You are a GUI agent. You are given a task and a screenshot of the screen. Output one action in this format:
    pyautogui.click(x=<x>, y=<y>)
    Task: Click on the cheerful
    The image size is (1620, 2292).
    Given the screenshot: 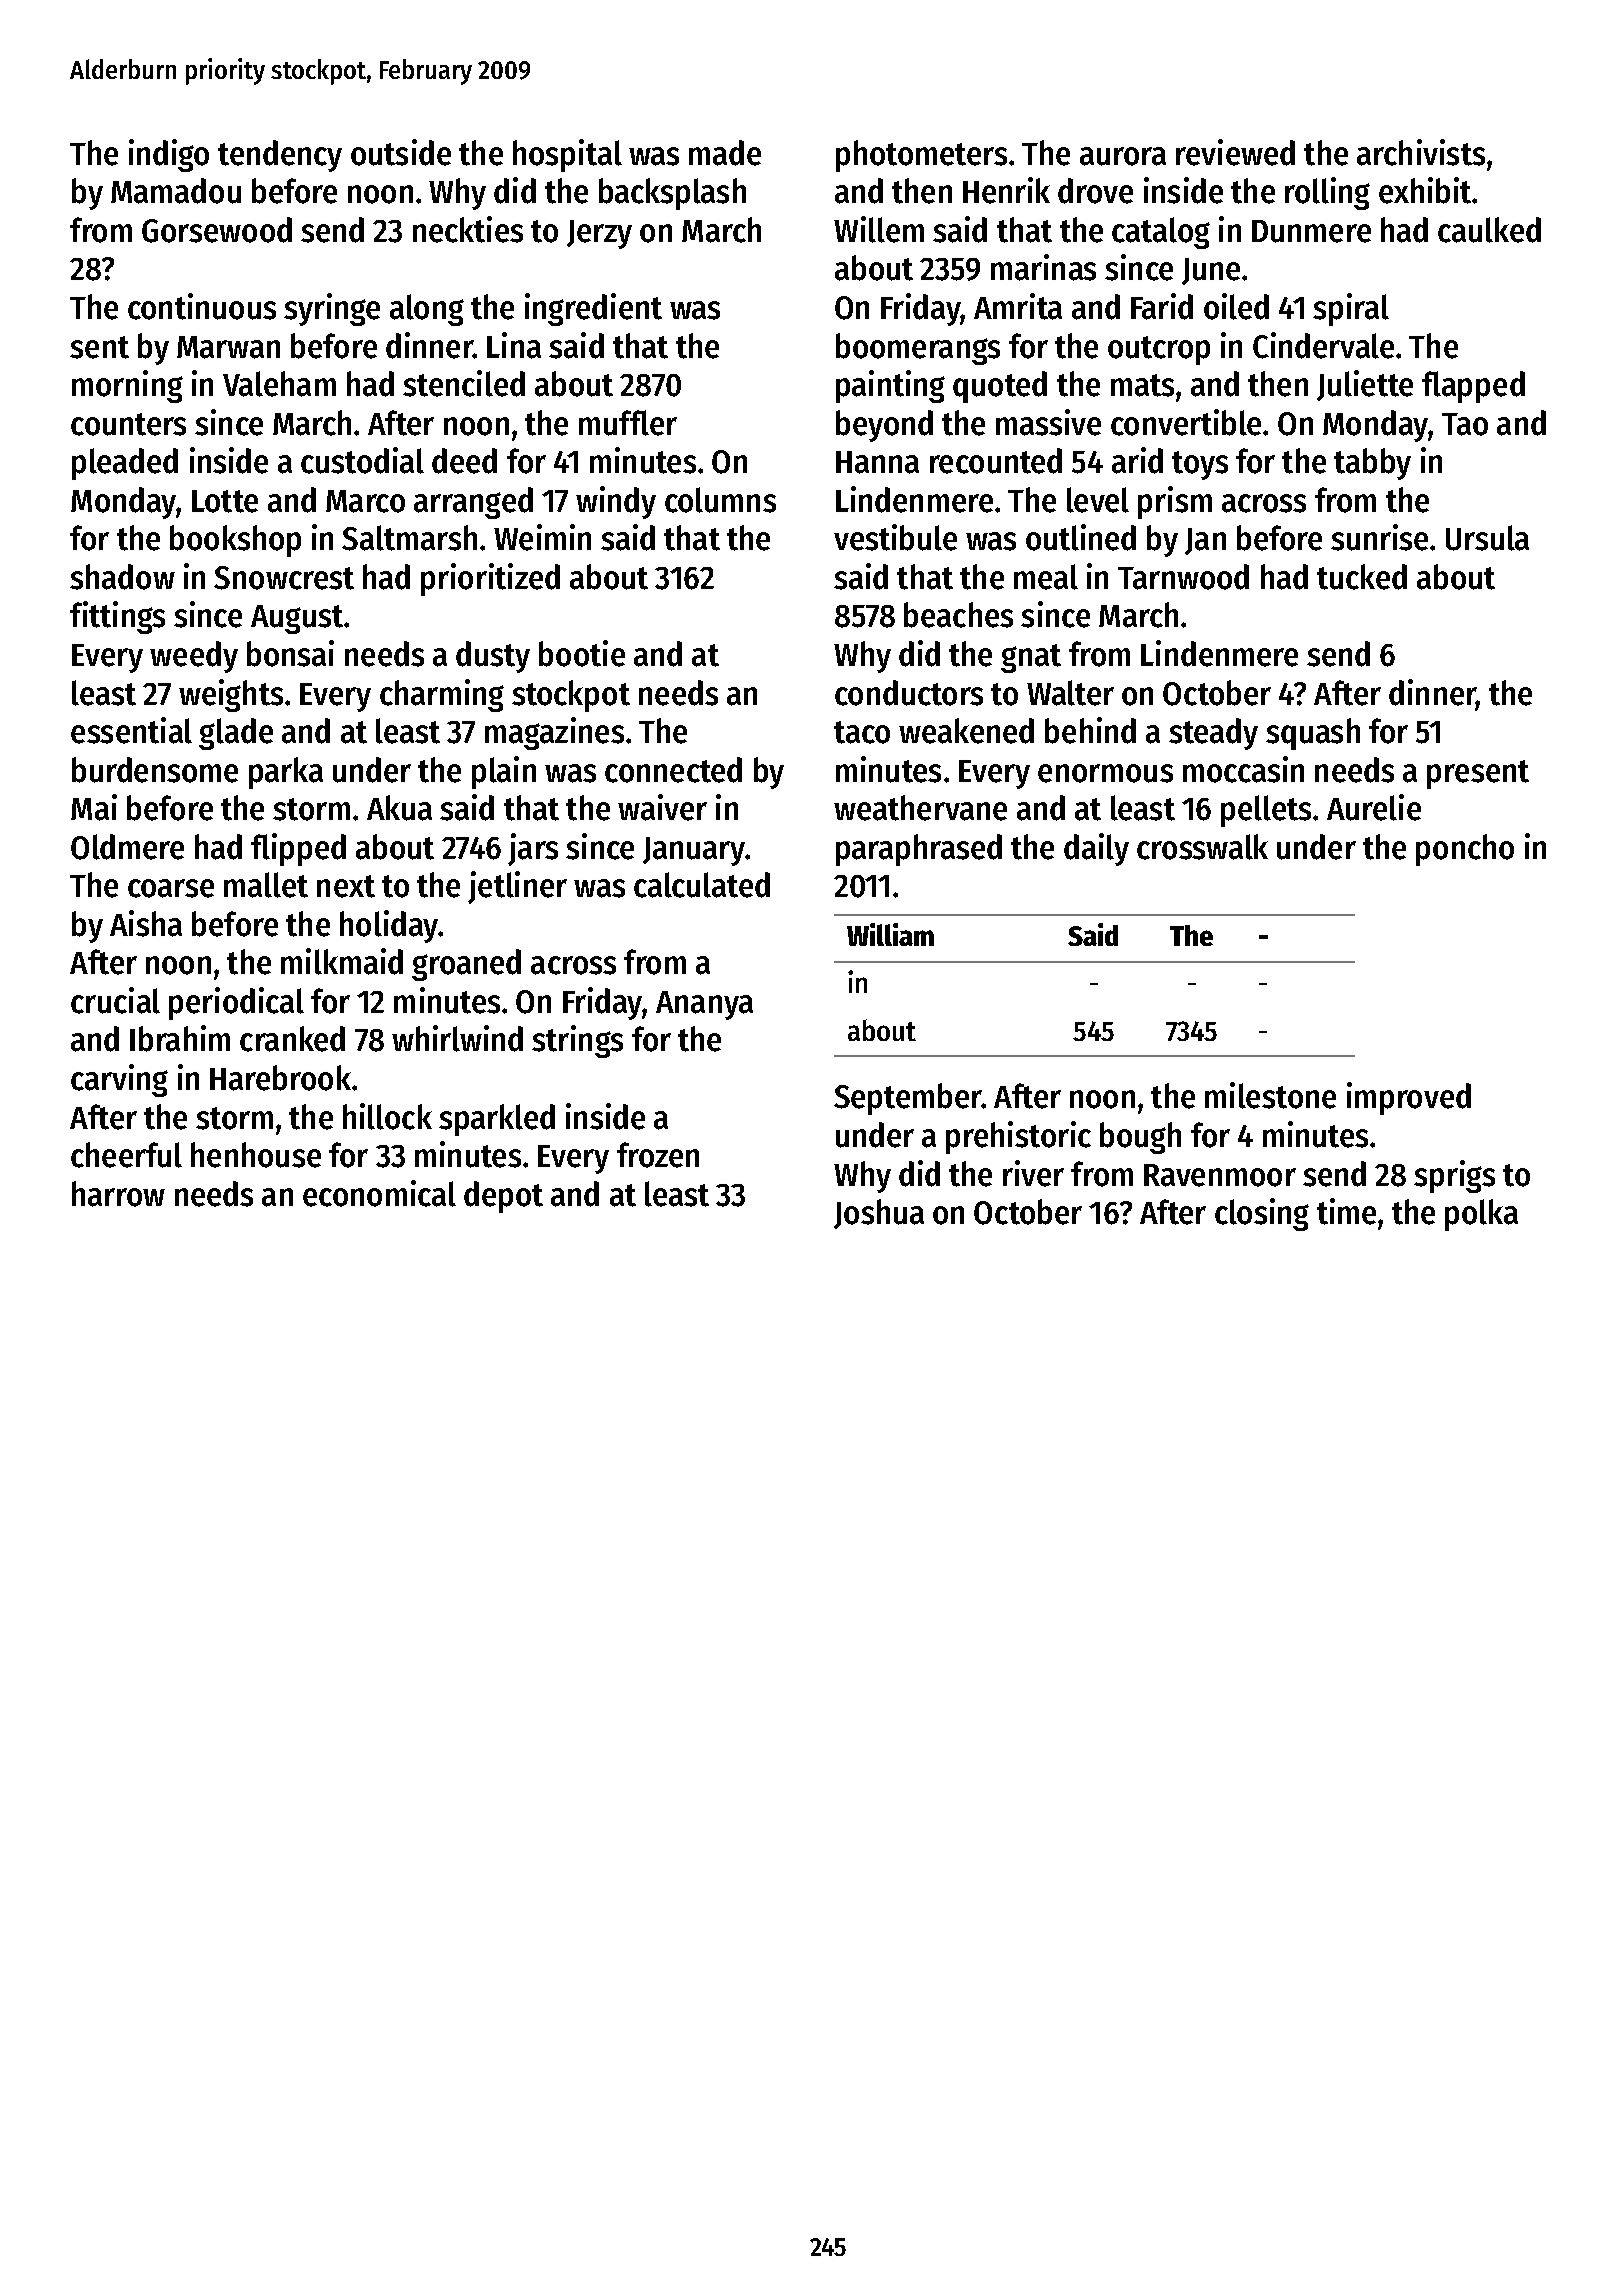 What is the action you would take?
    pyautogui.click(x=126, y=1155)
